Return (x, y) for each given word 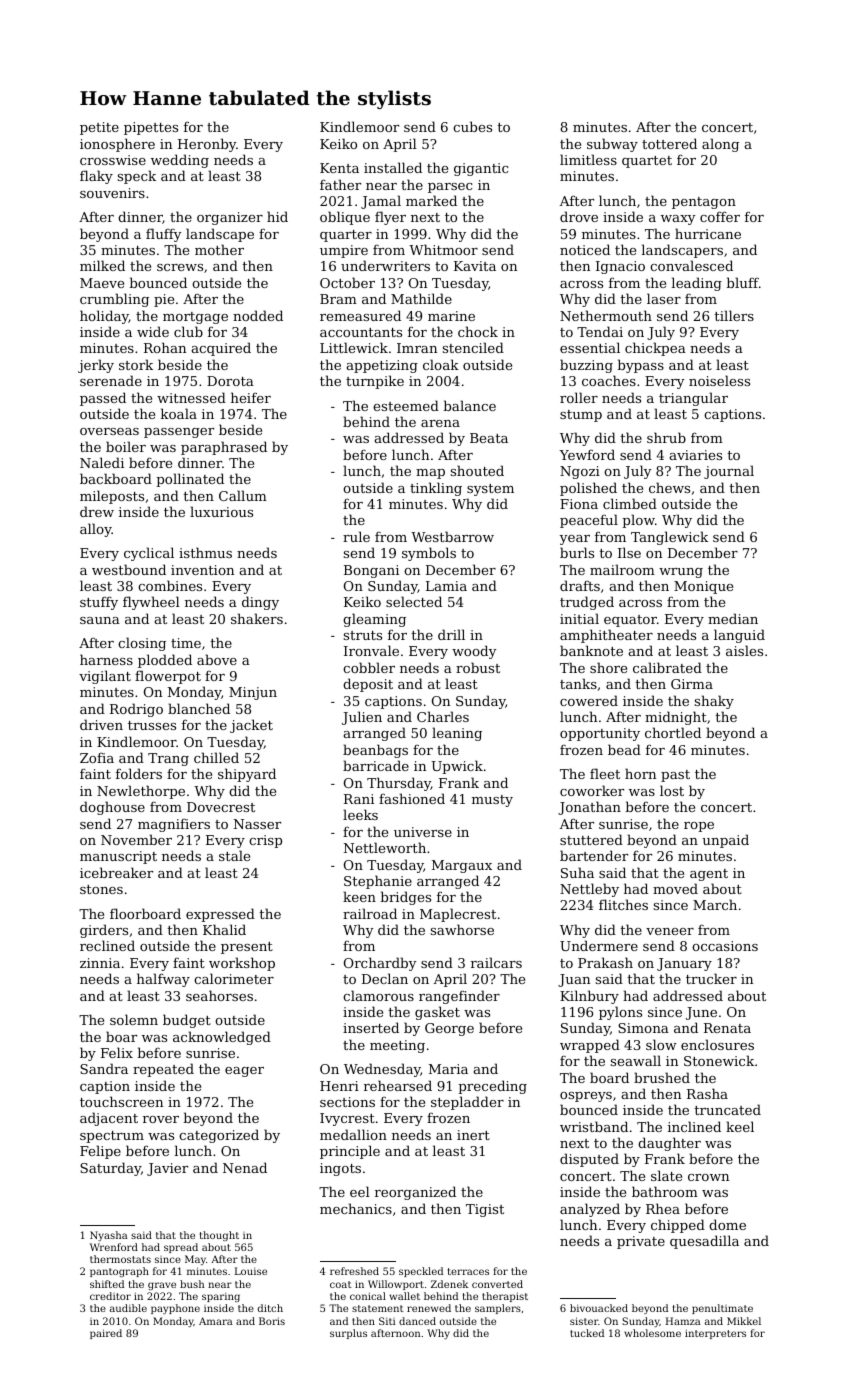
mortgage (195, 318)
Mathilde (421, 298)
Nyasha (109, 1236)
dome (727, 1224)
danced (417, 1321)
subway (612, 145)
